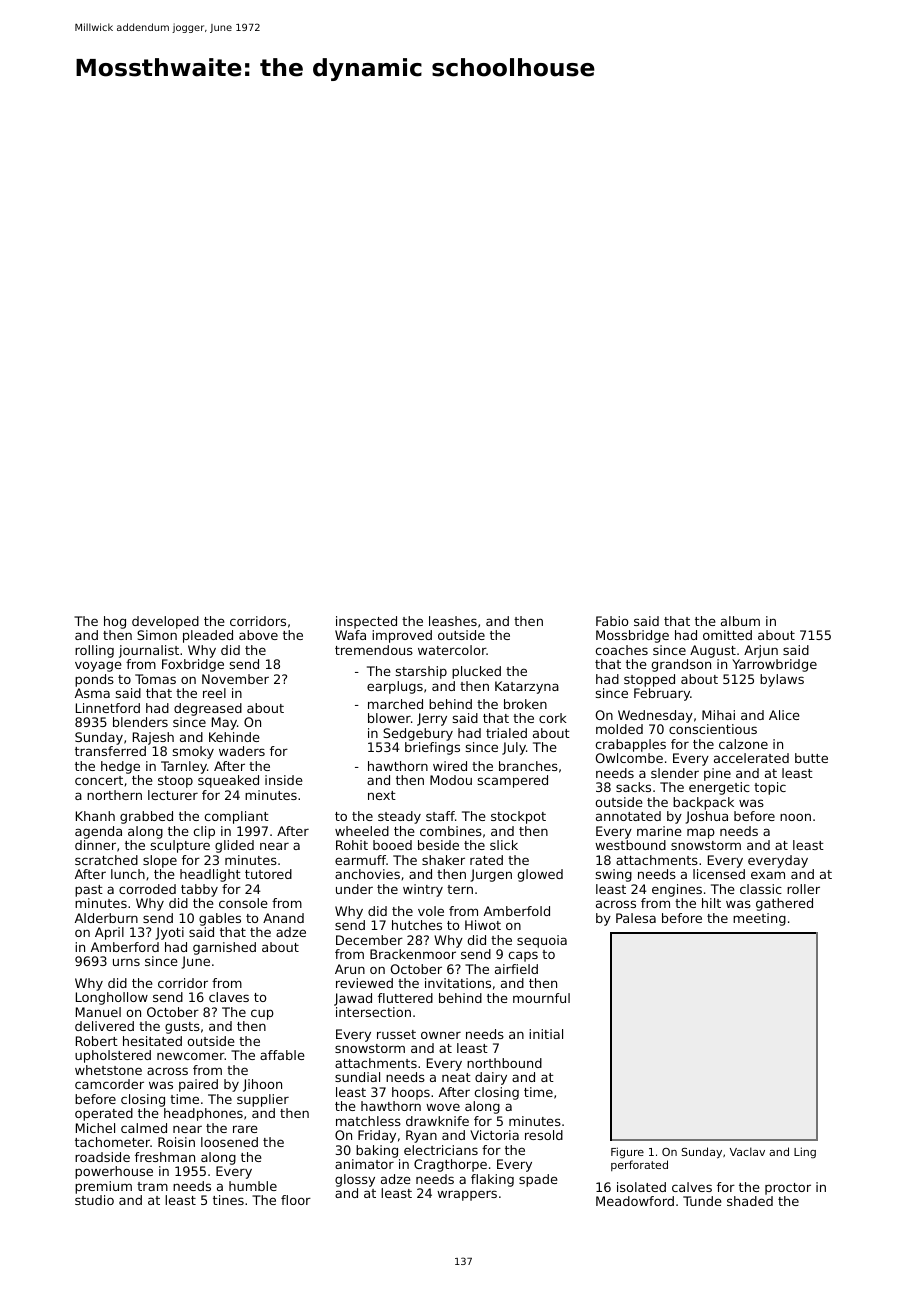  Describe the element at coordinates (450, 766) in the document. I see `wired` at that location.
